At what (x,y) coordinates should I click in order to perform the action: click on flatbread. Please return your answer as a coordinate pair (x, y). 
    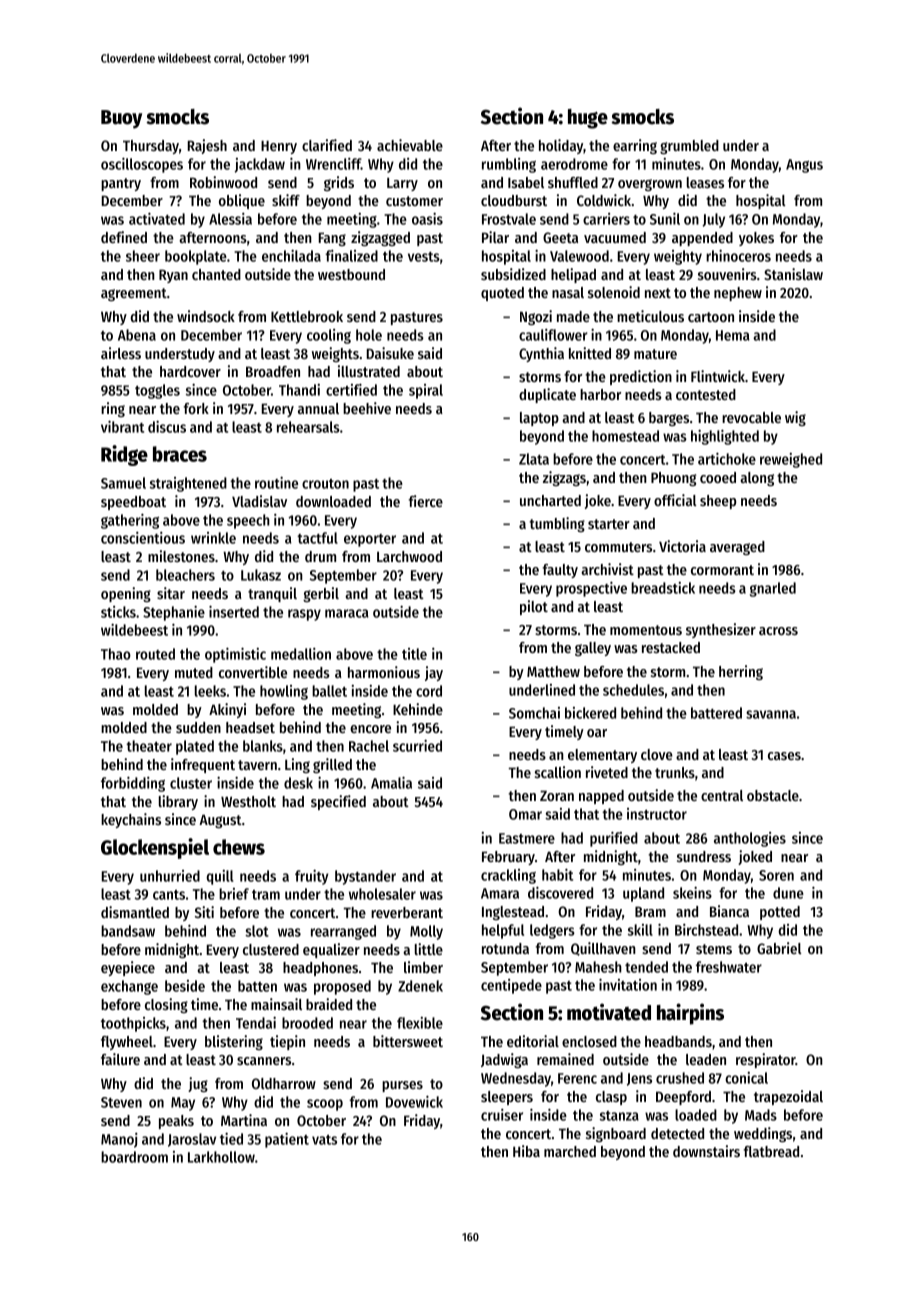
    Looking at the image, I should click on (771, 1151).
